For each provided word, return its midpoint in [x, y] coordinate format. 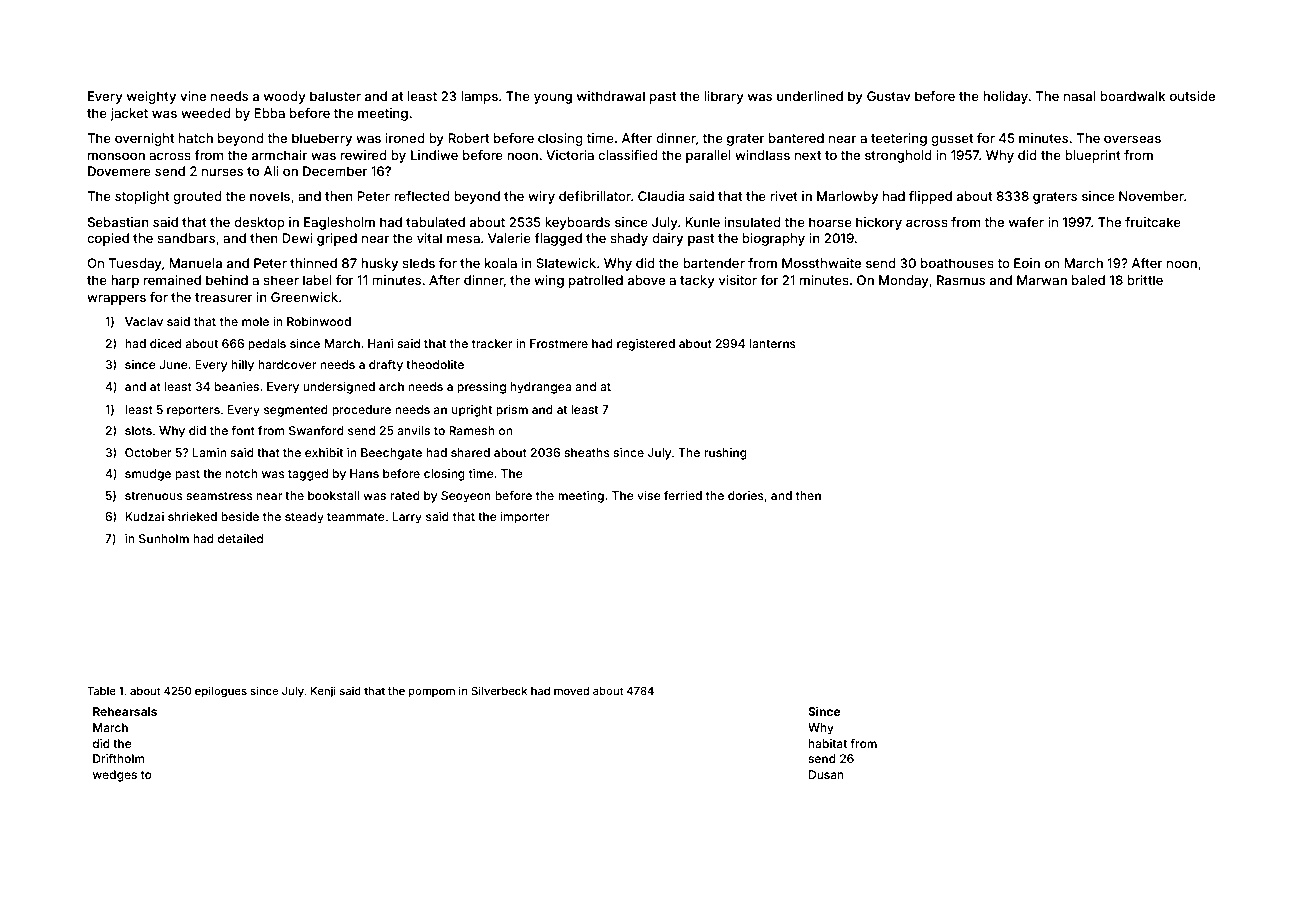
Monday [904, 281]
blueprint [1093, 156]
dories [746, 495]
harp [125, 281]
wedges [115, 776]
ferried [683, 495]
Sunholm [164, 538]
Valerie [509, 238]
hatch [196, 138]
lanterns [773, 343]
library [724, 97]
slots [138, 430]
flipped [930, 197]
